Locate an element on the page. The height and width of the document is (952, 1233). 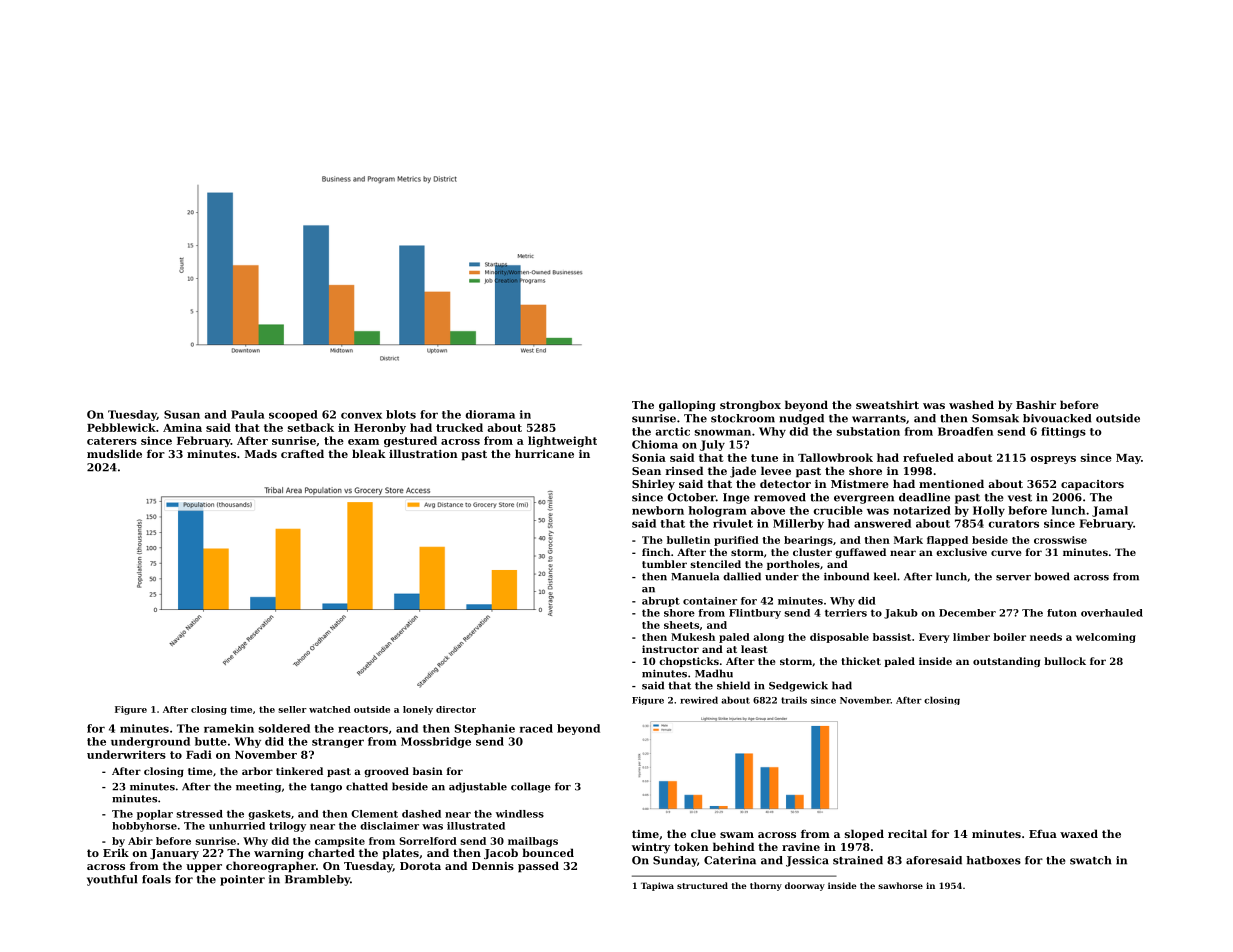
galloping is located at coordinates (687, 406).
